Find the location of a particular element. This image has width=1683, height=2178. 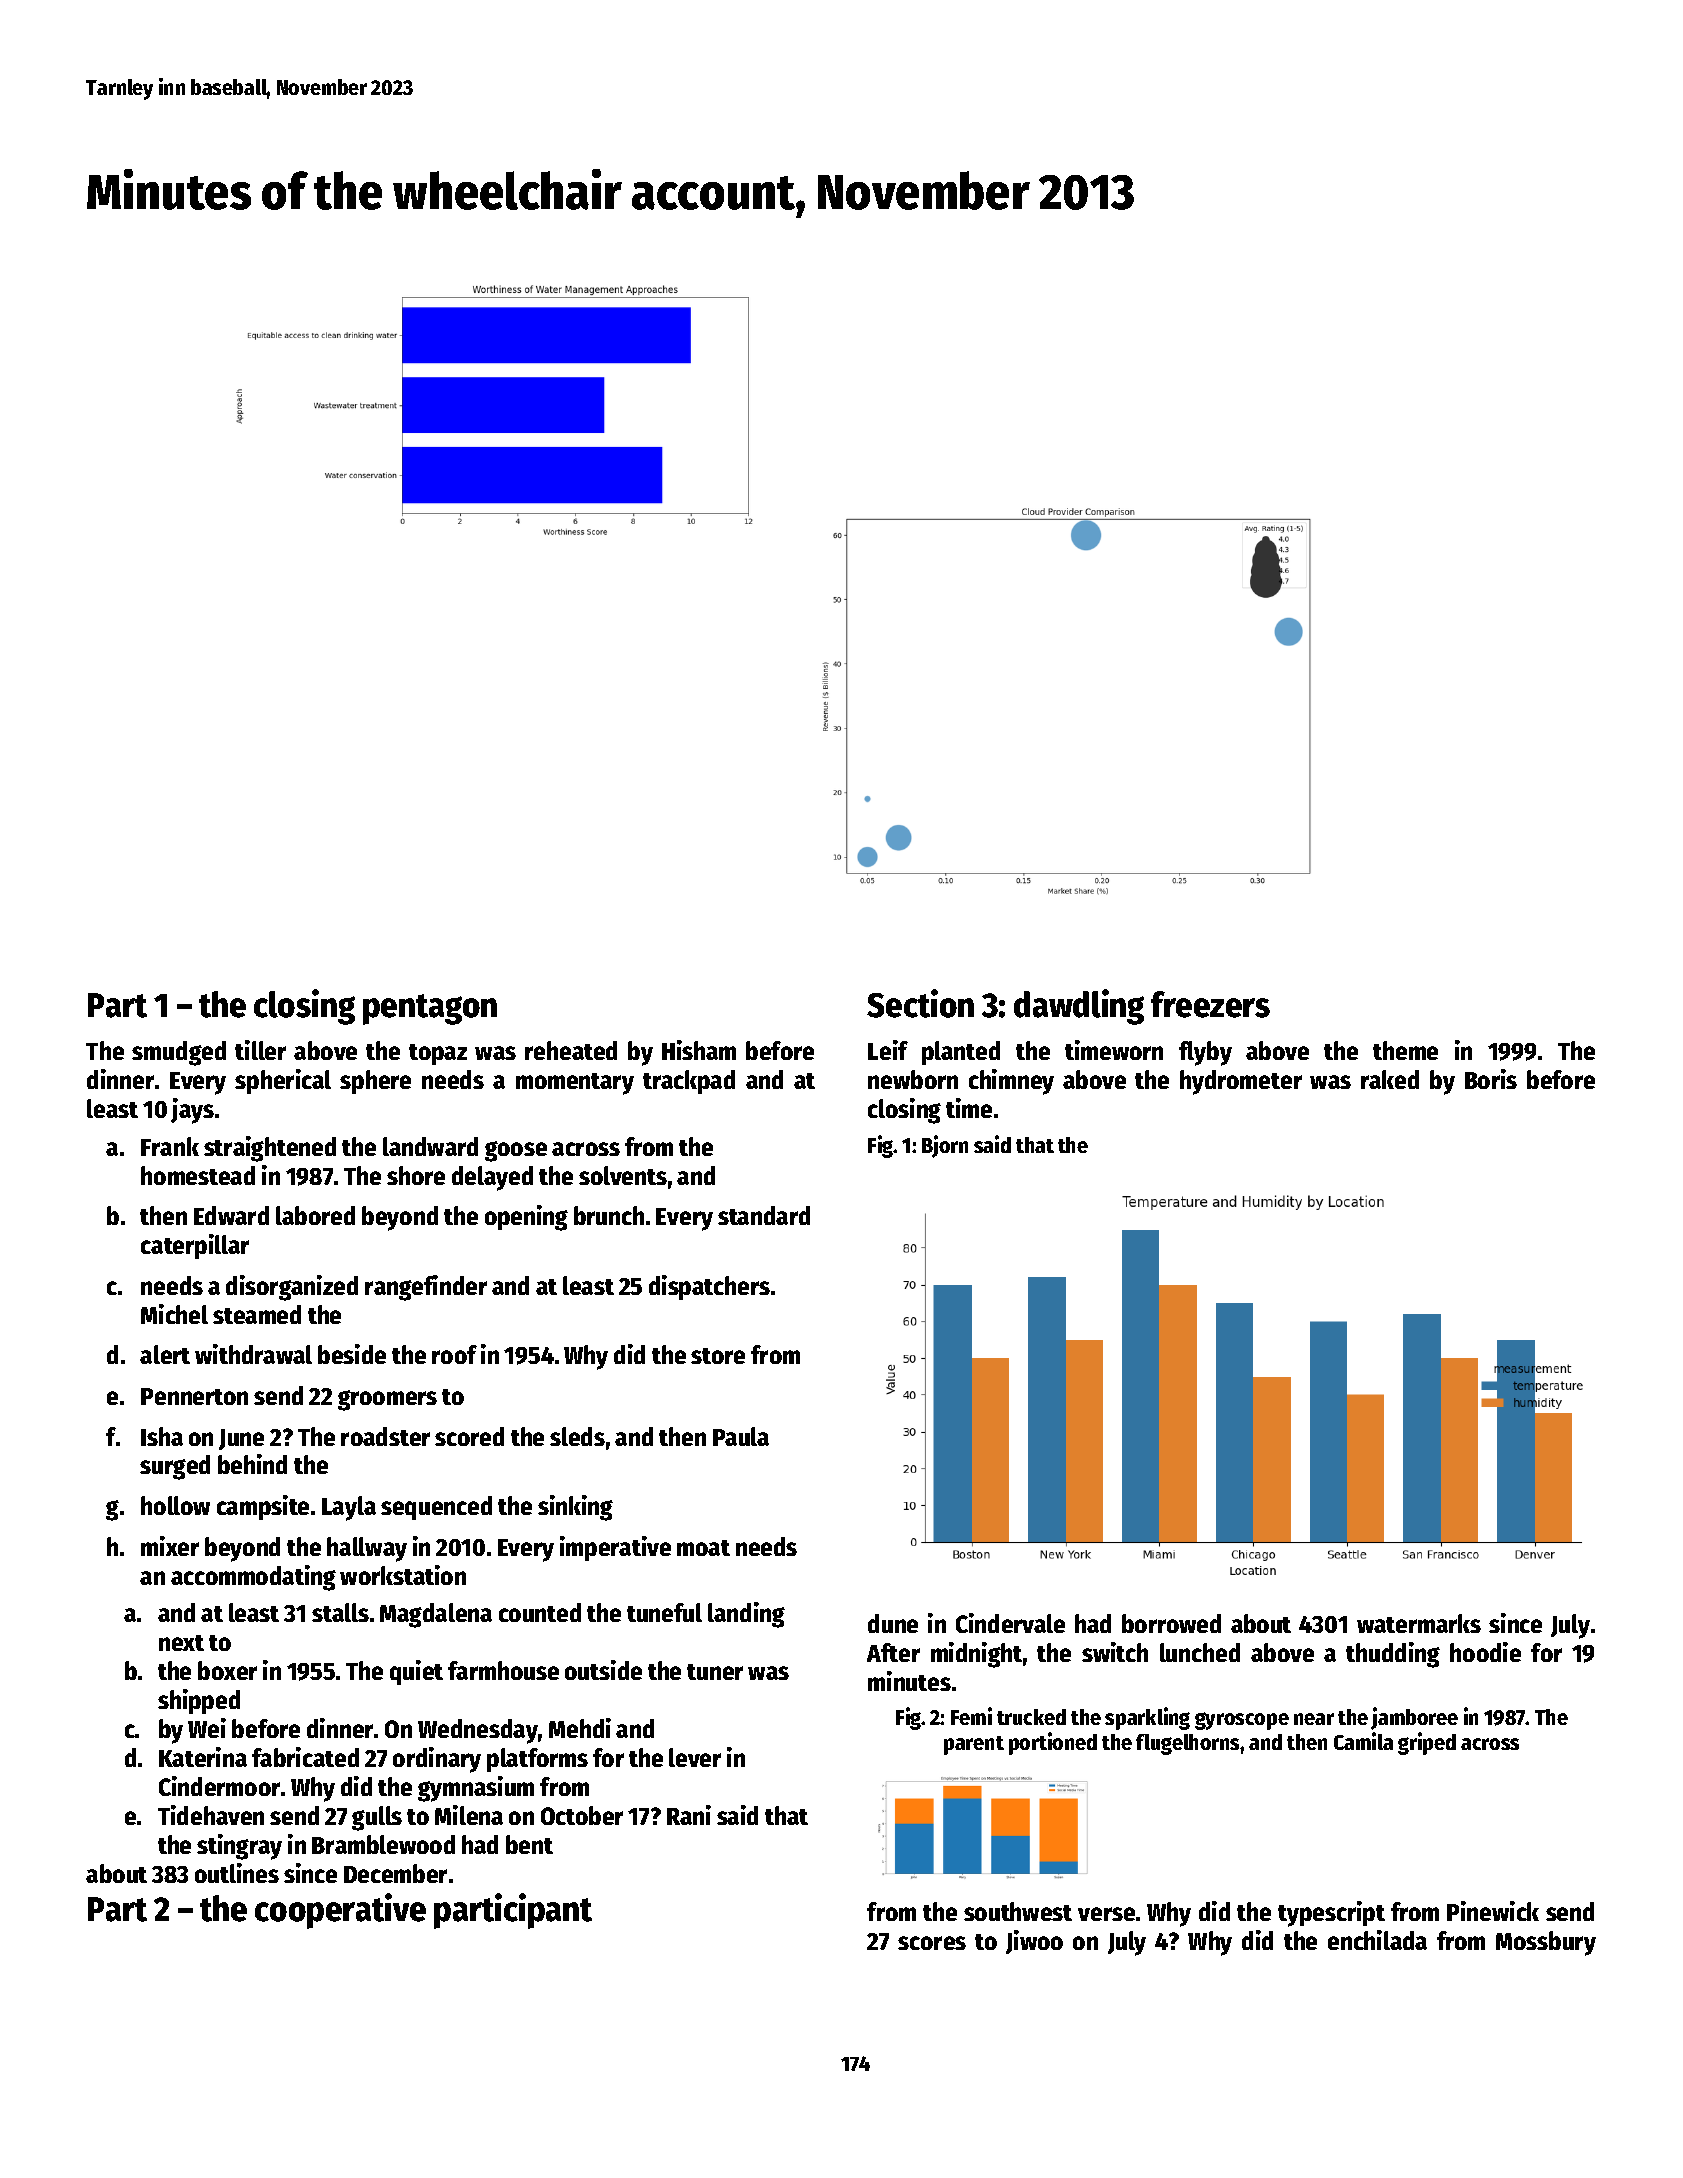

Wei is located at coordinates (207, 1728).
